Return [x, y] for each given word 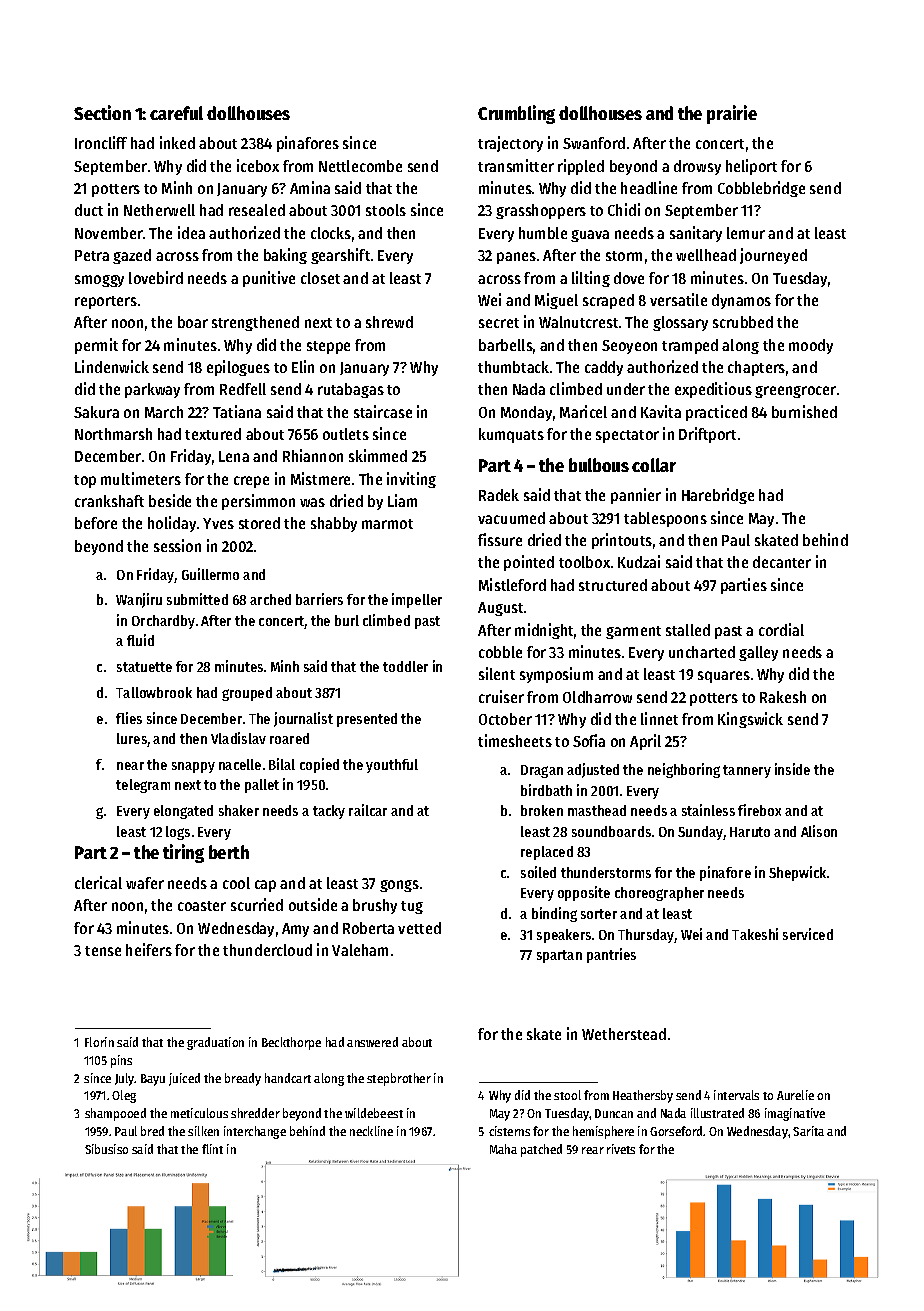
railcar [368, 810]
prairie [732, 114]
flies [129, 718]
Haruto [750, 832]
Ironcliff [101, 142]
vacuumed [511, 518]
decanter [782, 562]
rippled [581, 167]
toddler [405, 666]
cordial [781, 629]
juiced [184, 1079]
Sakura [96, 412]
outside [313, 904]
